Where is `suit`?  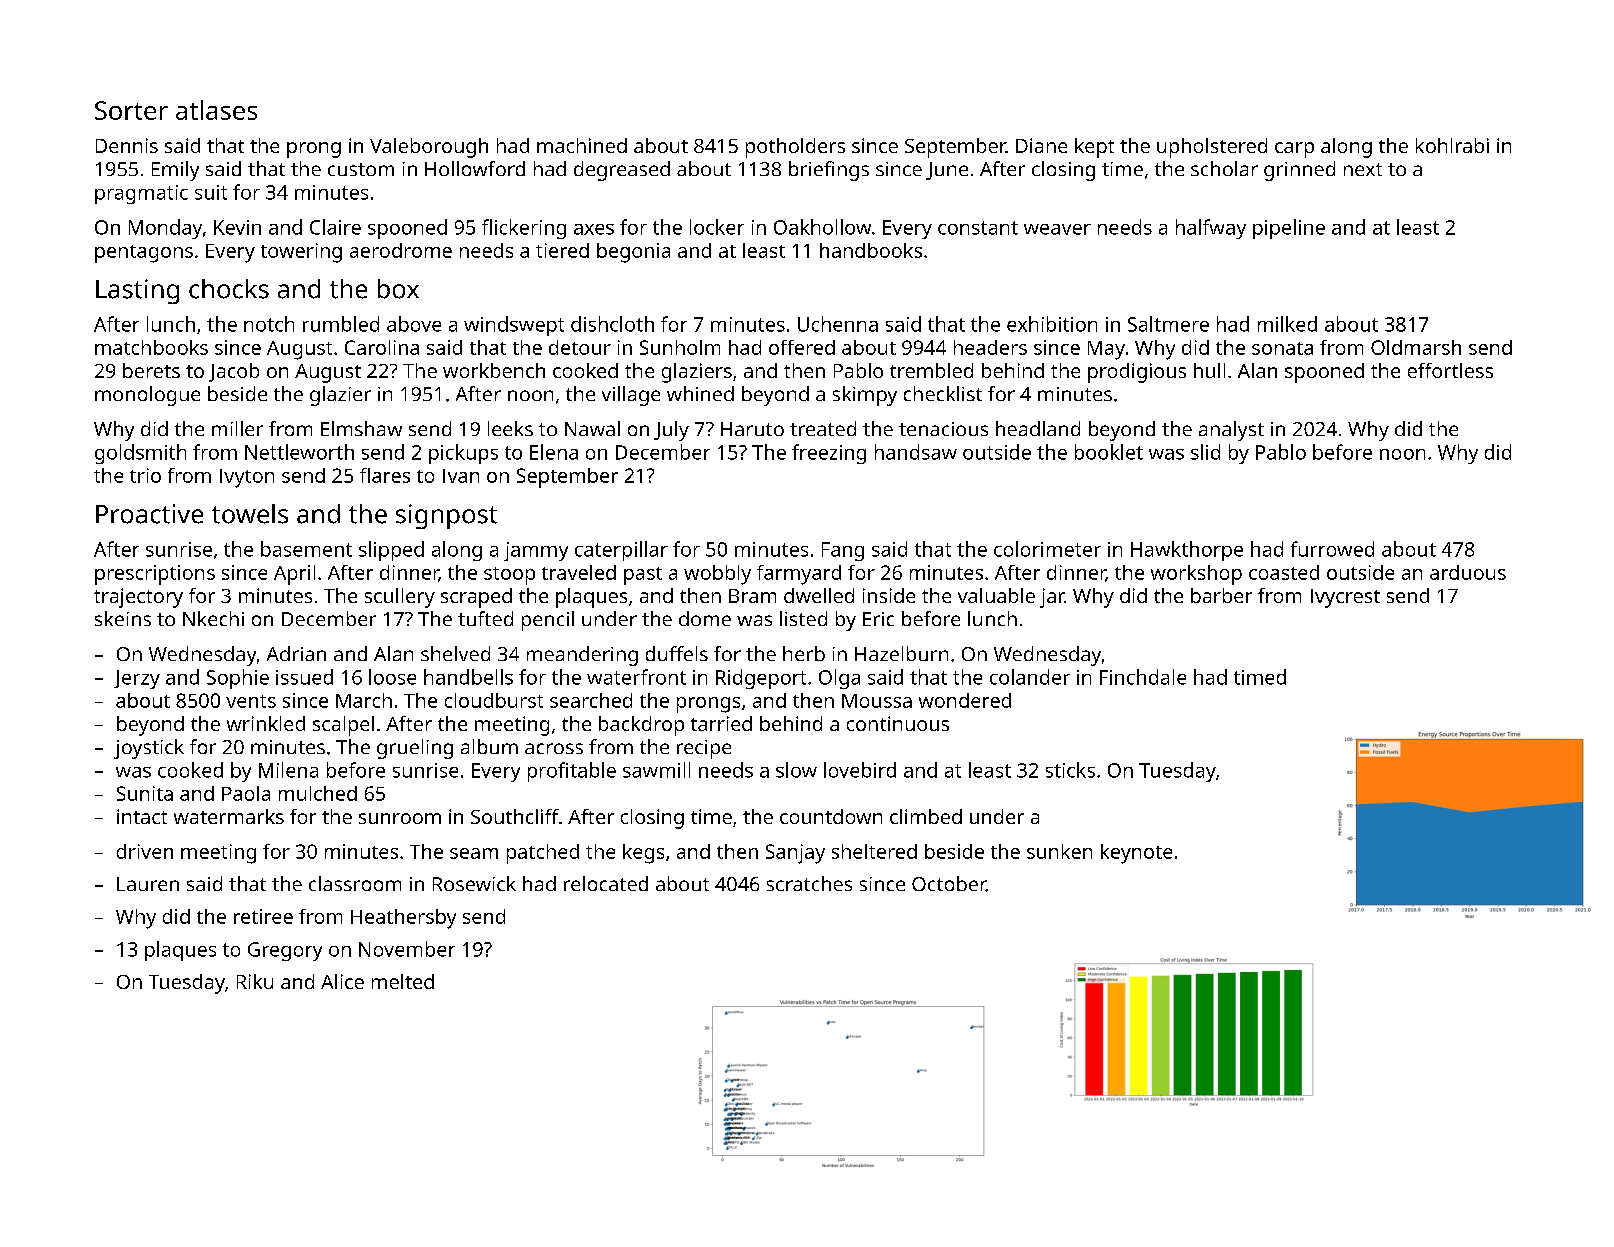
suit is located at coordinates (211, 192).
